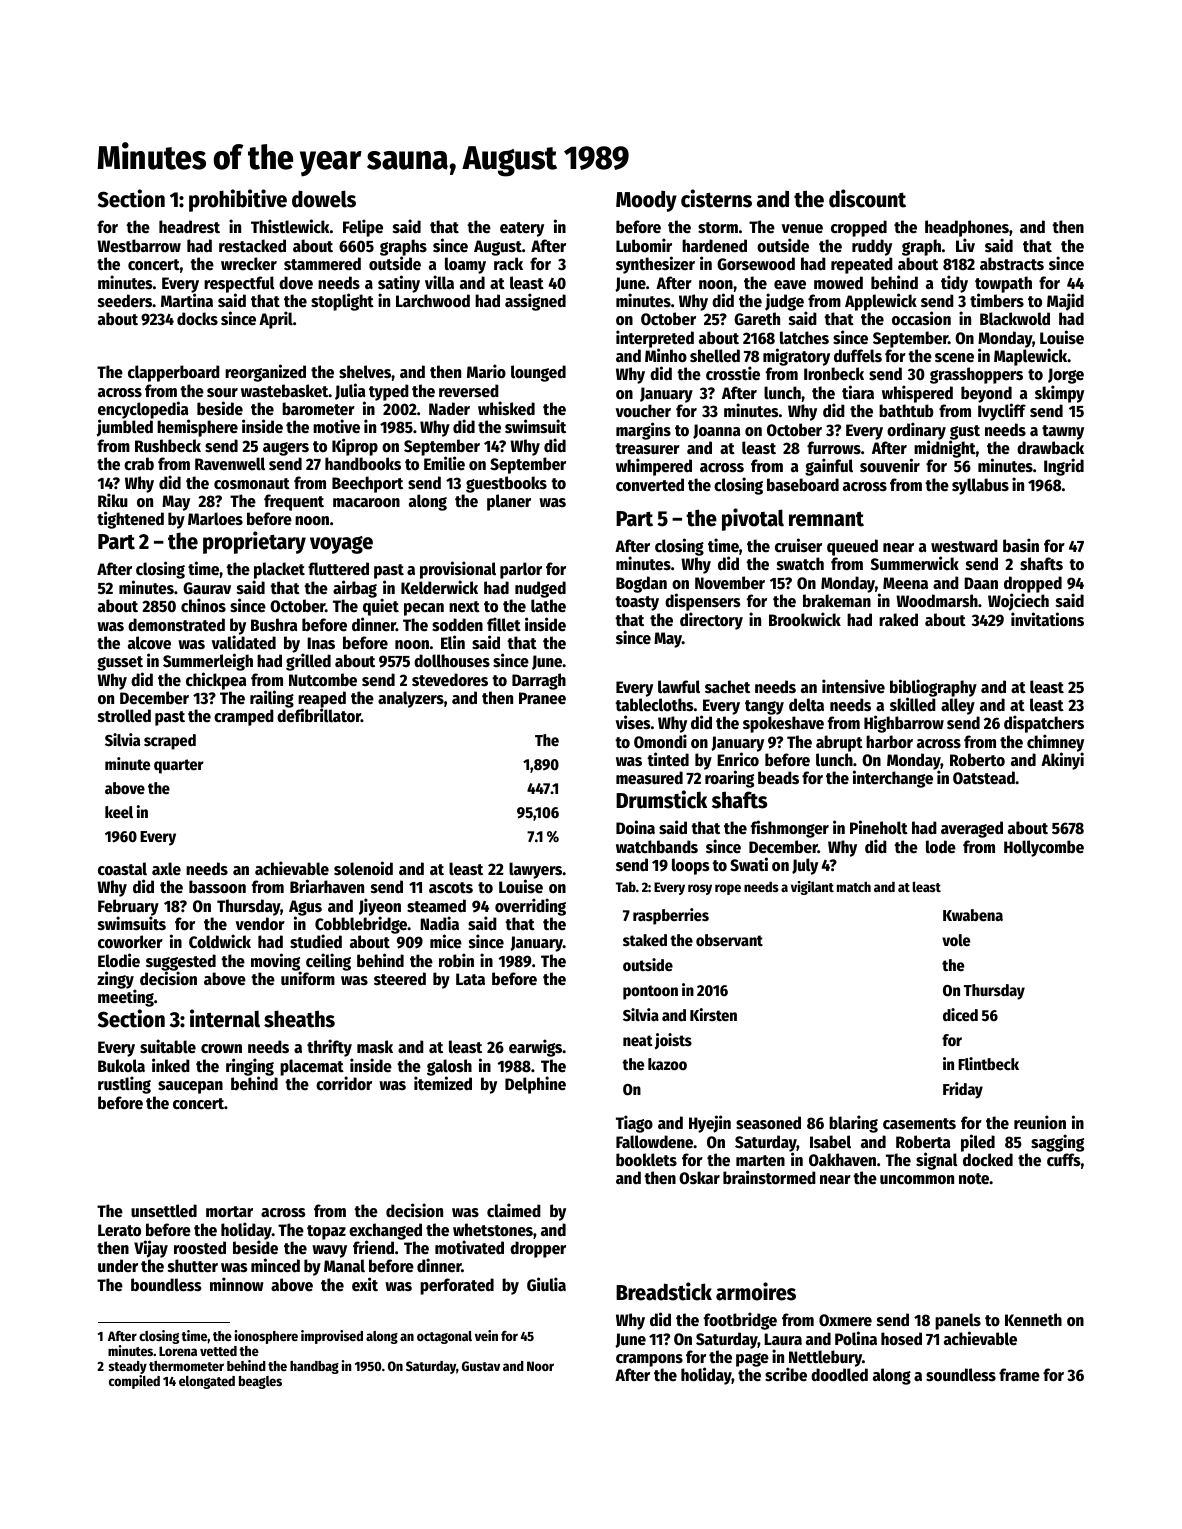 The height and width of the screenshot is (1529, 1182). What do you see at coordinates (740, 1321) in the screenshot?
I see `footbridge` at bounding box center [740, 1321].
